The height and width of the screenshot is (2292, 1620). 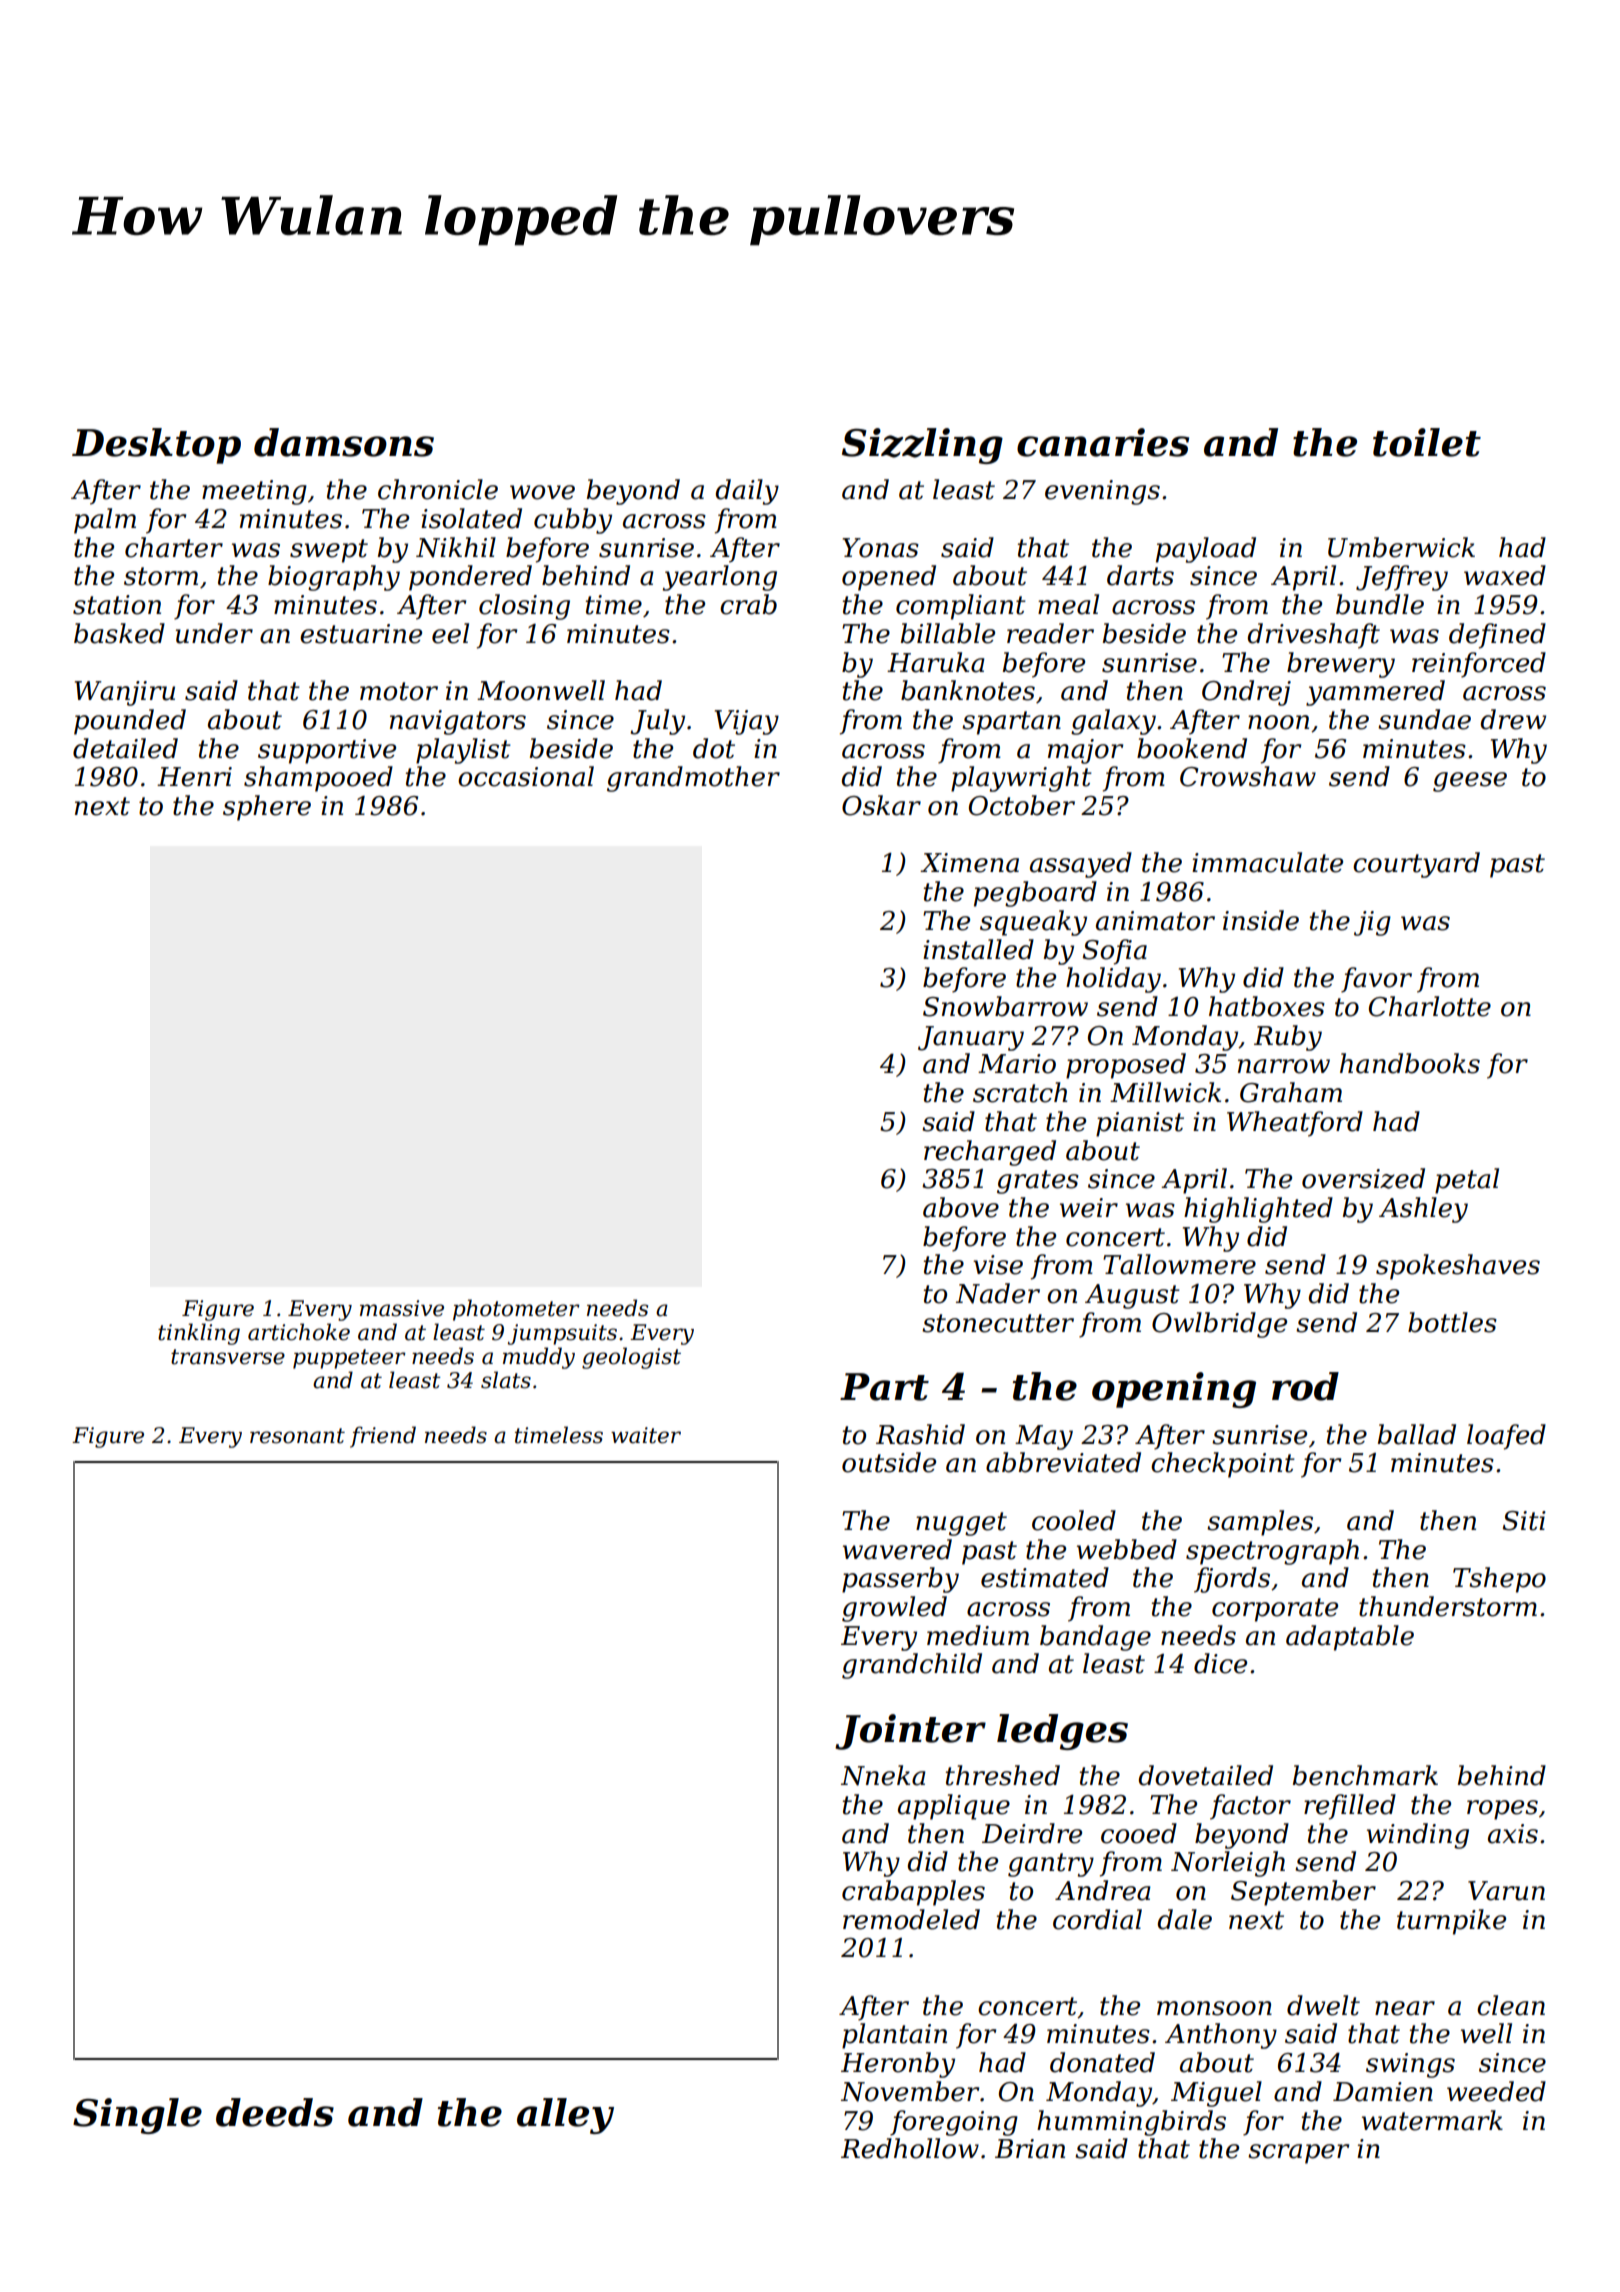 I want to click on September, so click(x=1303, y=1893).
